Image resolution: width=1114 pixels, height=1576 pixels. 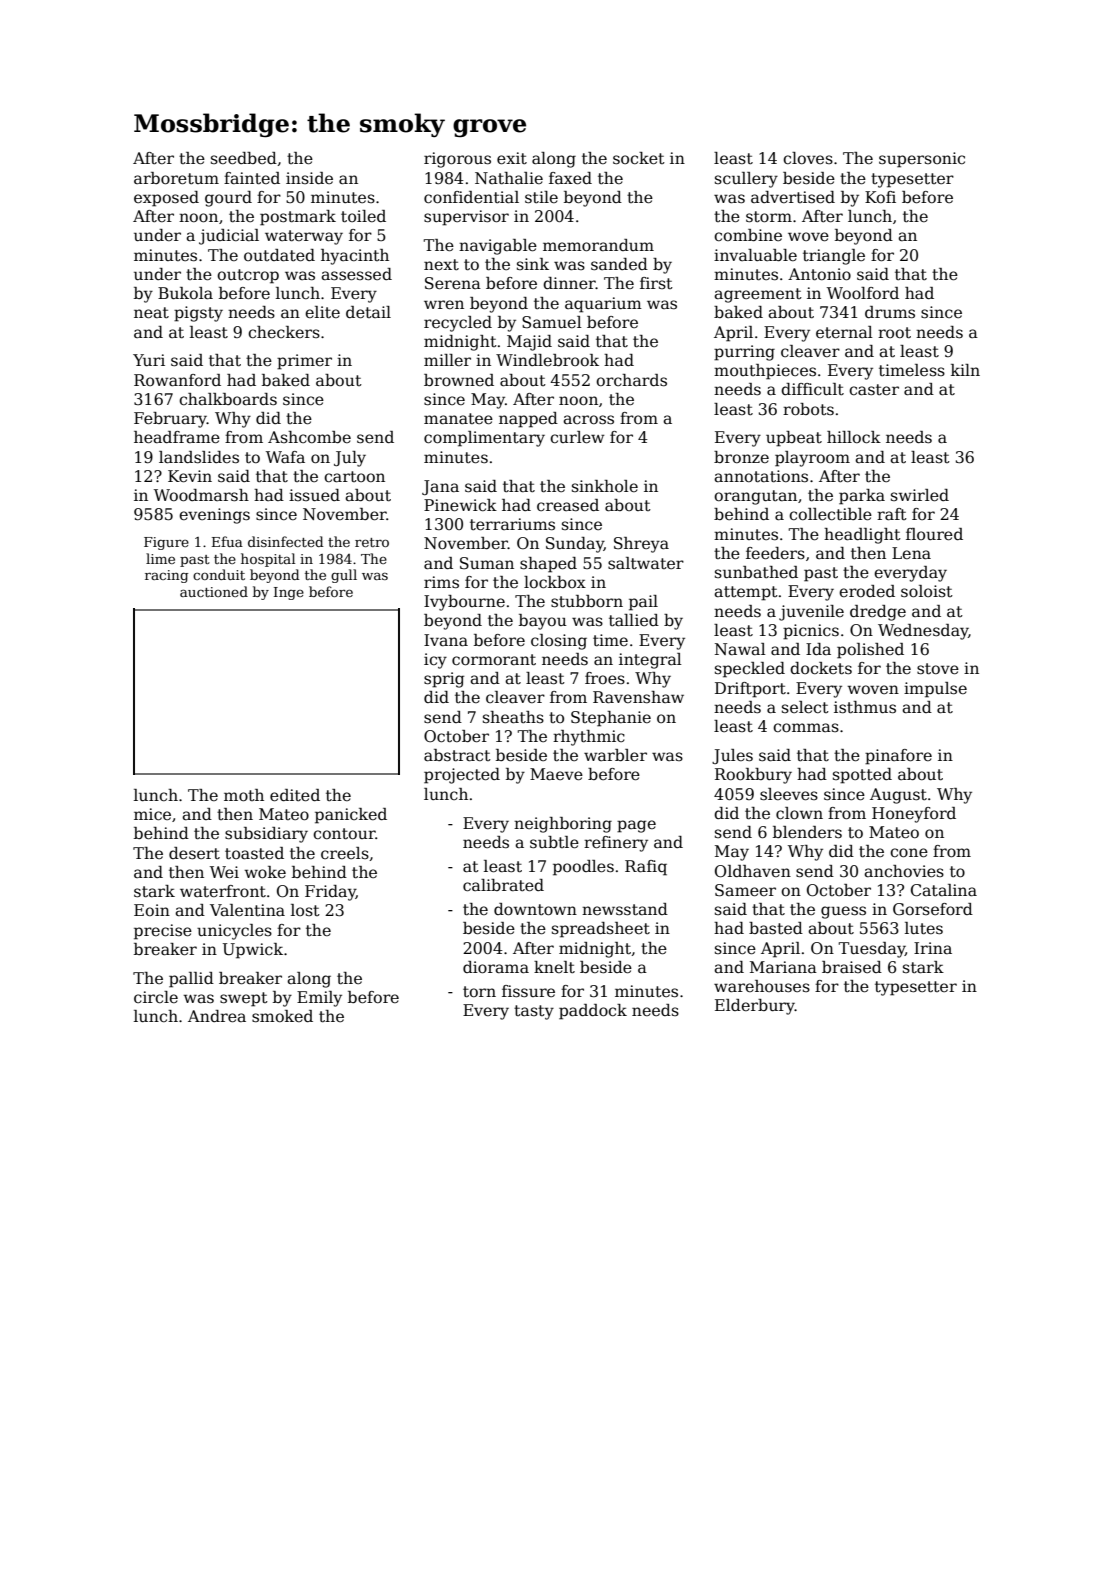 What do you see at coordinates (922, 160) in the image?
I see `supersonic` at bounding box center [922, 160].
